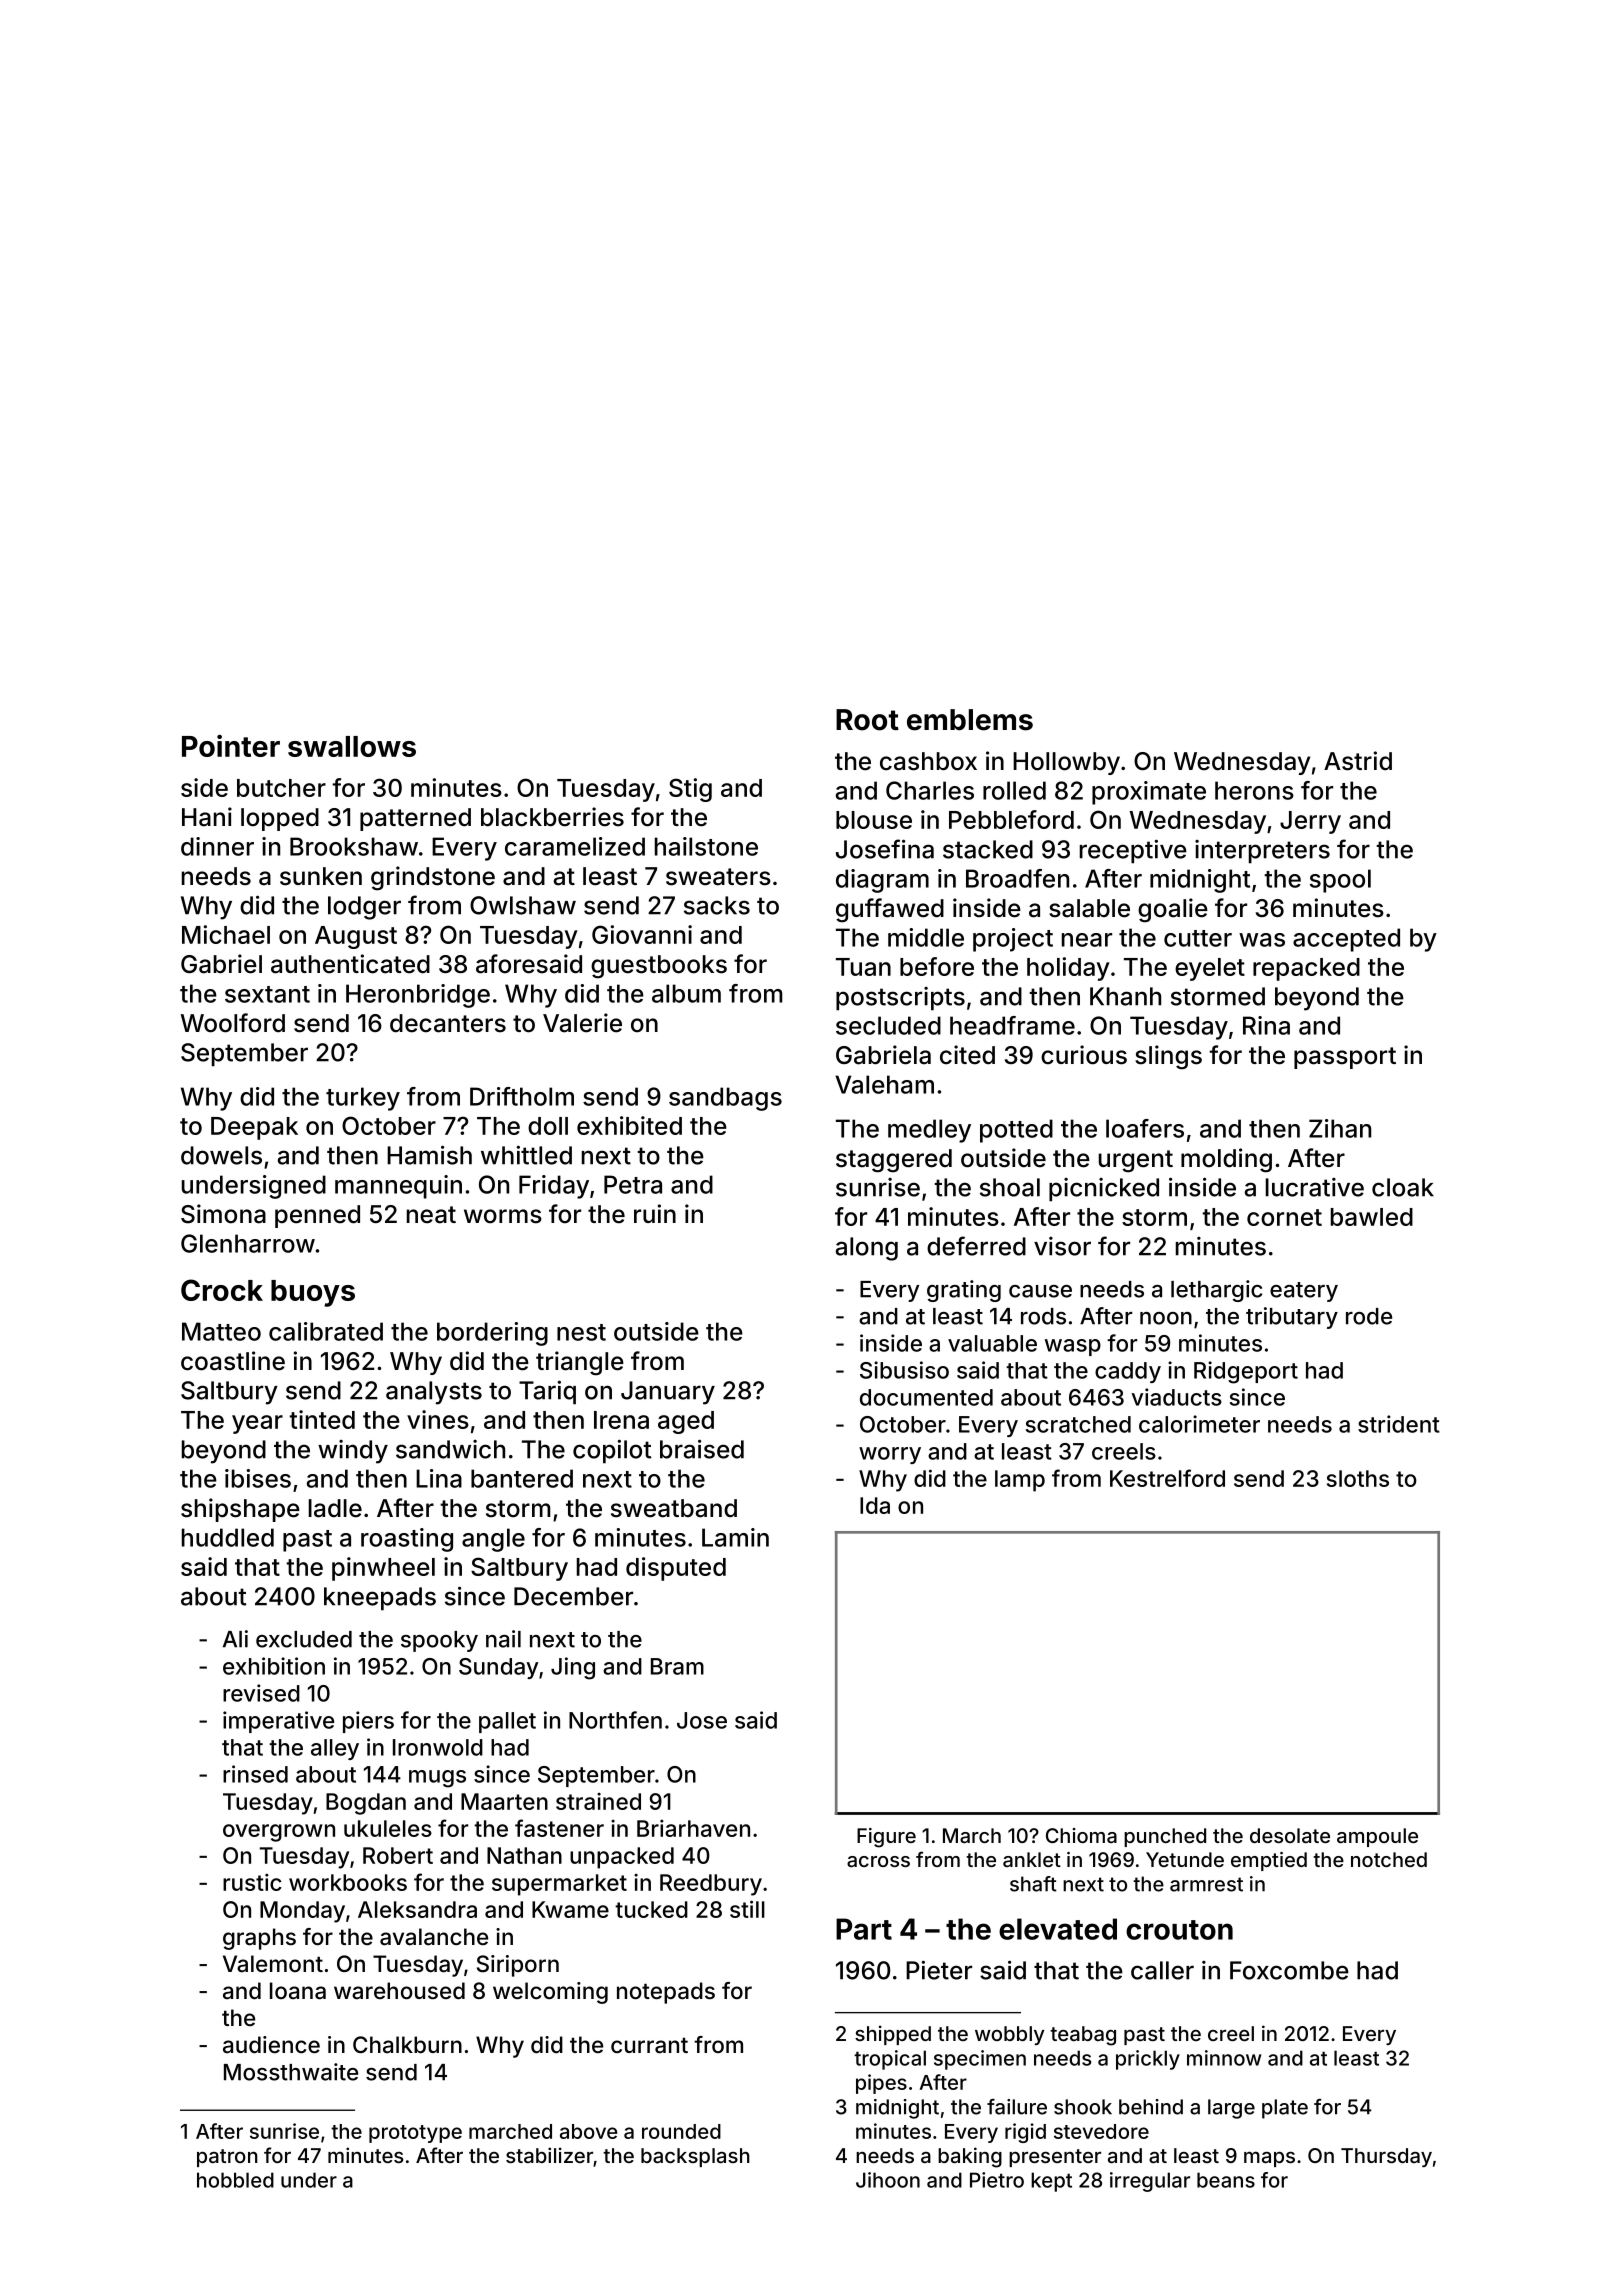 The height and width of the image is (2292, 1620). What do you see at coordinates (1403, 1187) in the image?
I see `cloak` at bounding box center [1403, 1187].
